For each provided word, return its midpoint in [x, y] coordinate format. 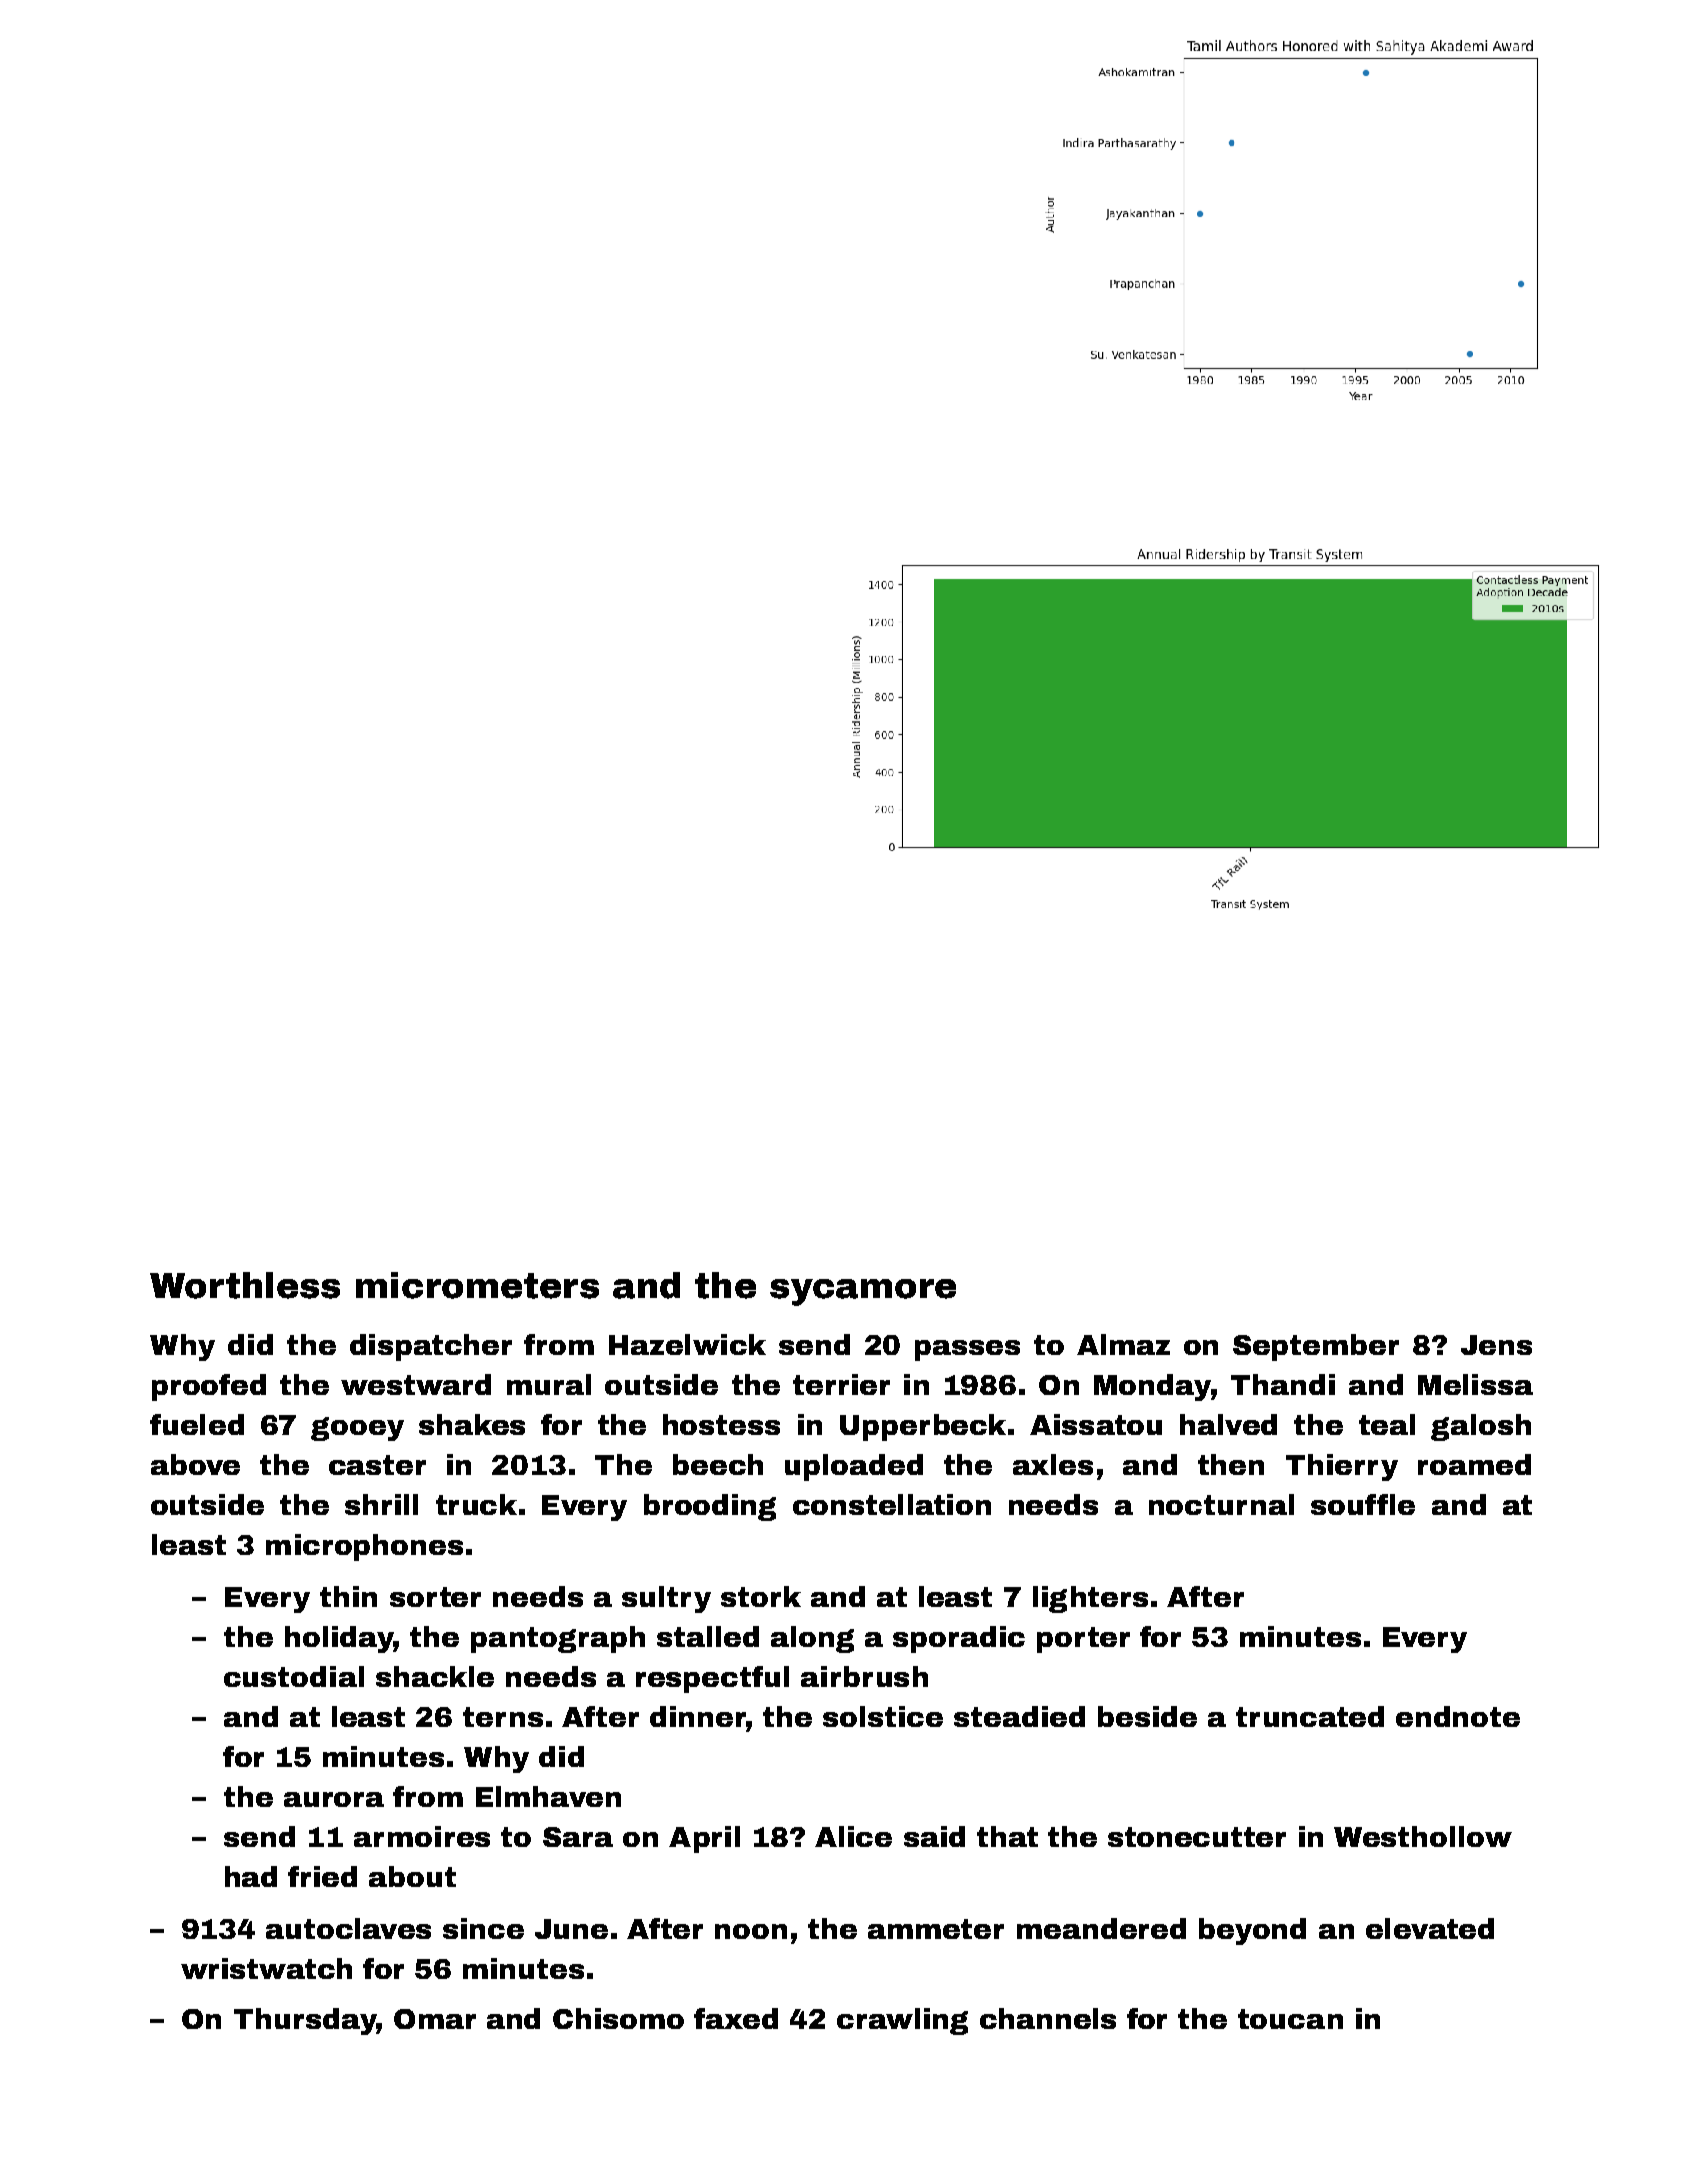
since [483, 1928]
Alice [853, 1836]
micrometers [477, 1285]
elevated [1430, 1928]
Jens [1496, 1345]
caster [377, 1465]
